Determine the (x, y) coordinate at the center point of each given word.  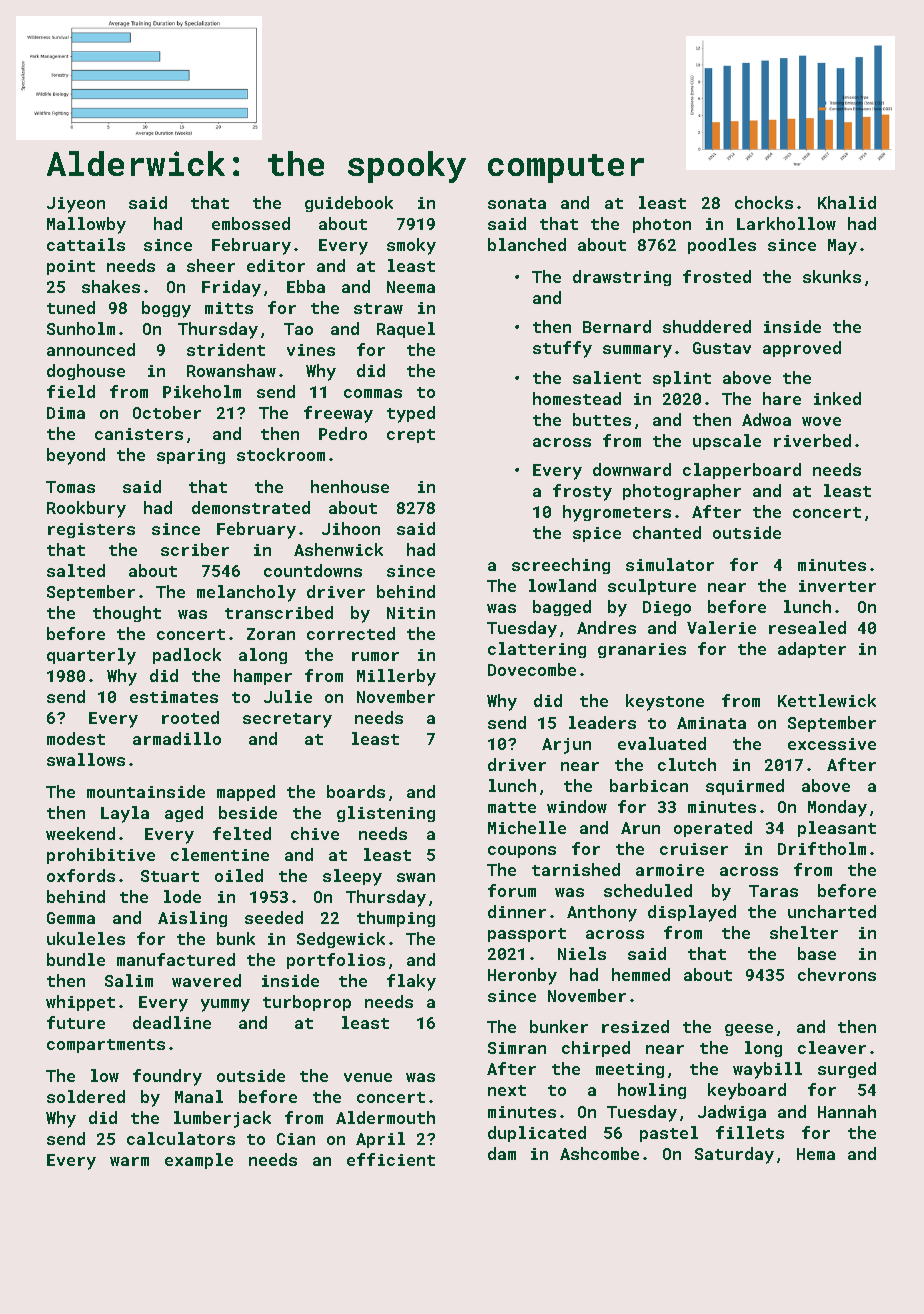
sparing (191, 456)
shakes (111, 286)
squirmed (745, 787)
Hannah (847, 1111)
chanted (667, 532)
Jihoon (351, 528)
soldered (86, 1096)
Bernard (617, 326)
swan (416, 877)
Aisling (192, 919)
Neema (411, 287)
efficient (391, 1159)
